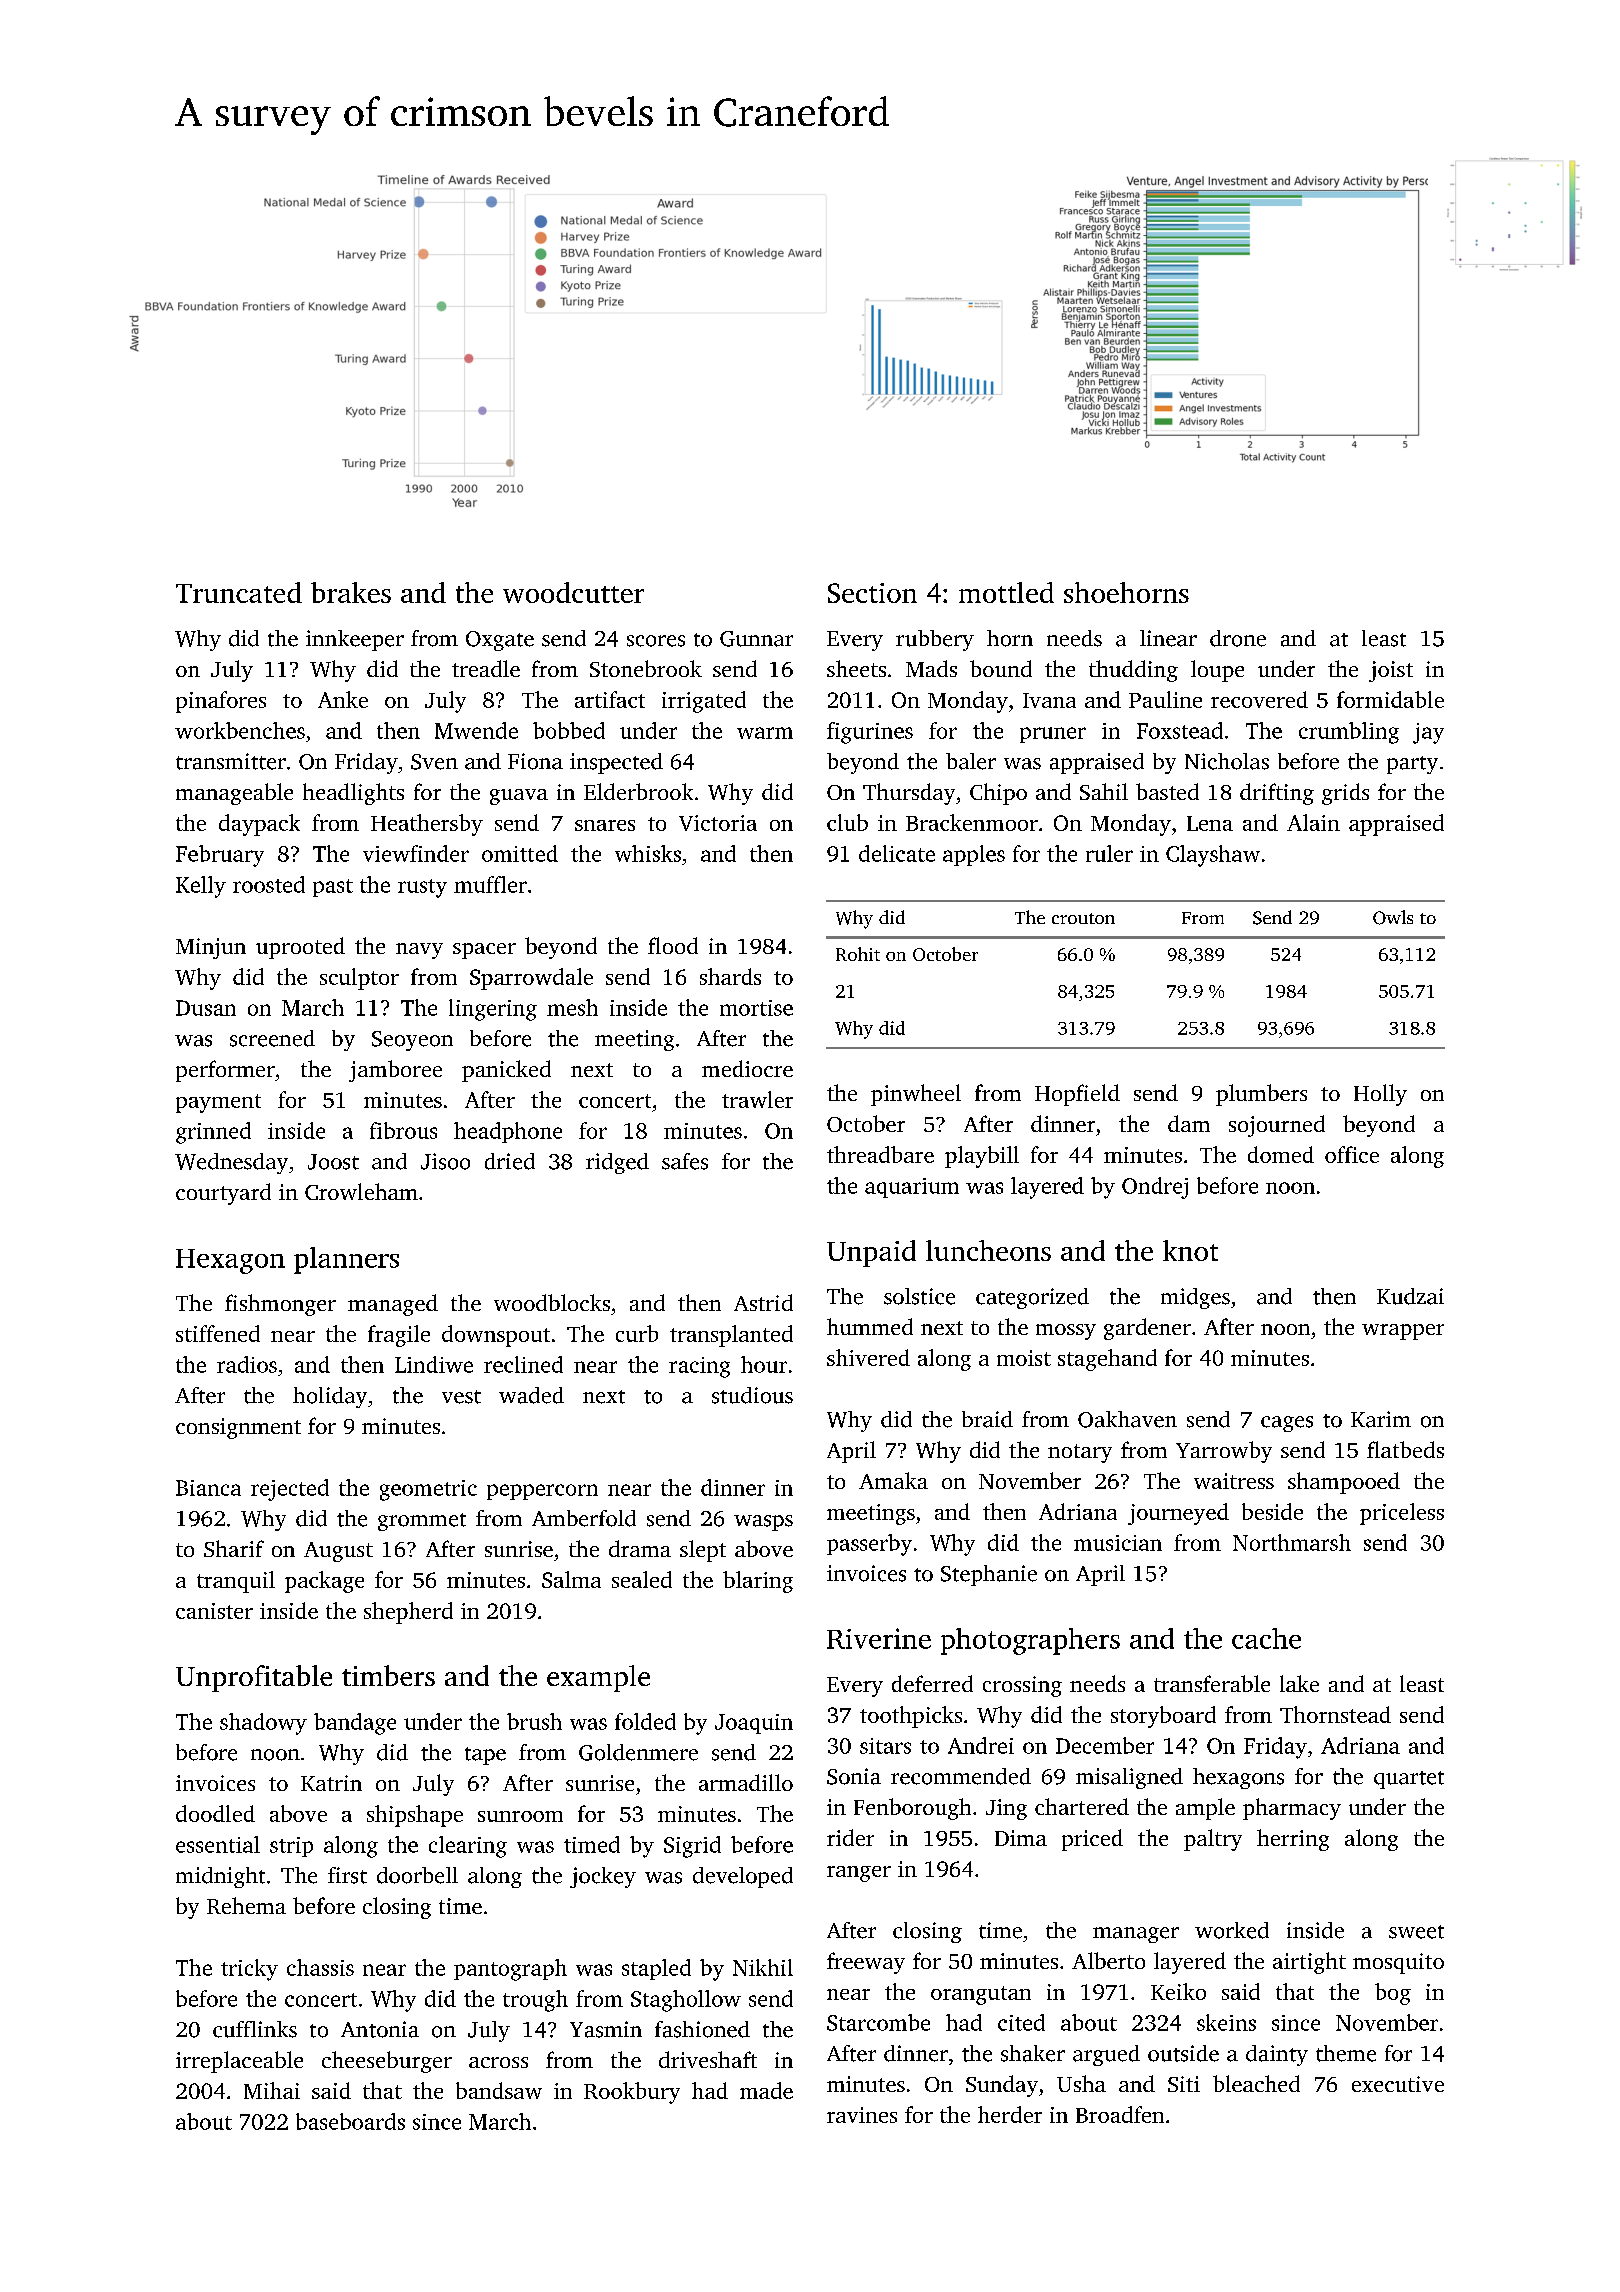 The width and height of the page is (1620, 2292). What do you see at coordinates (974, 855) in the page?
I see `apples` at bounding box center [974, 855].
